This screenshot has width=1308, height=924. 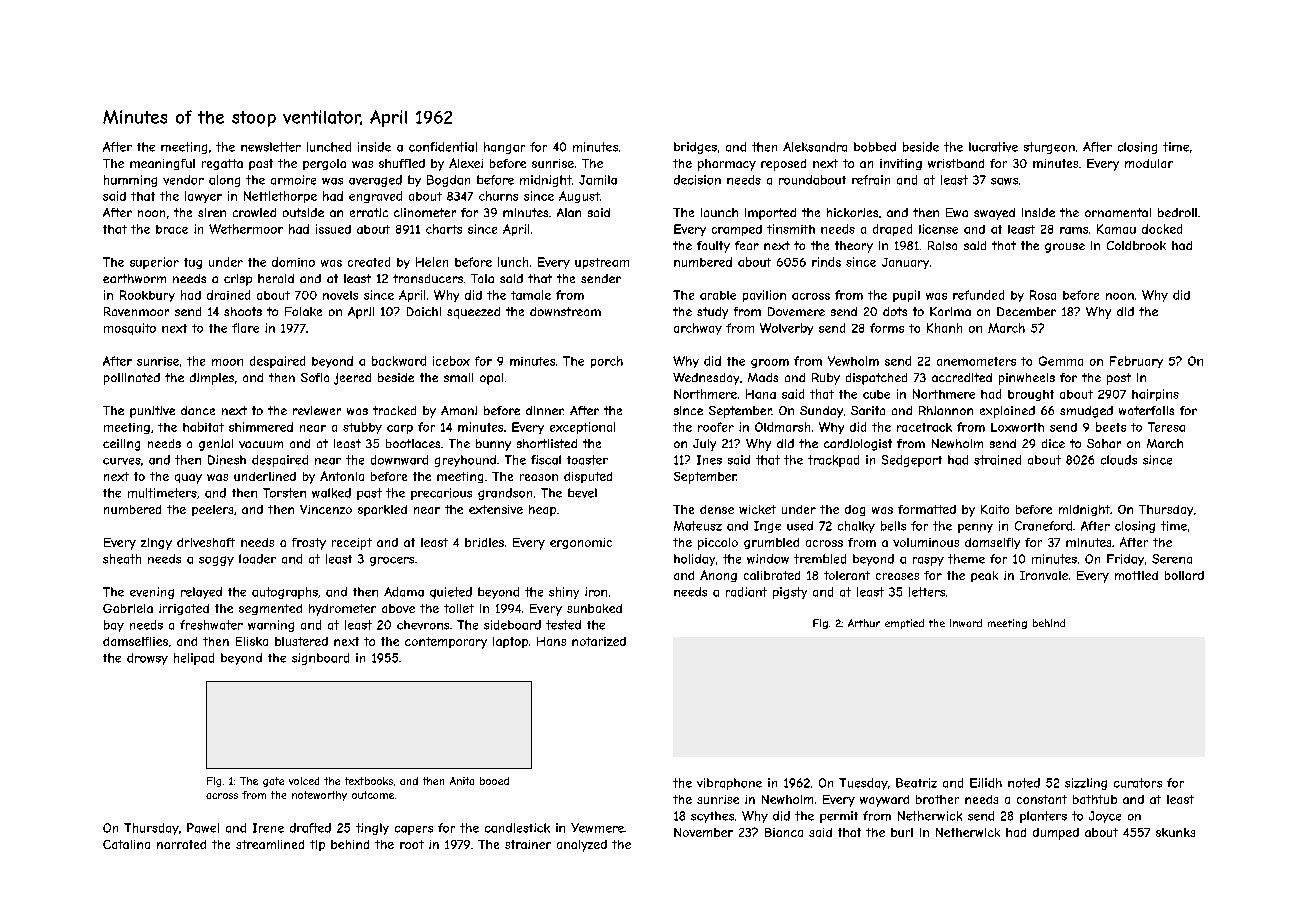 What do you see at coordinates (194, 659) in the screenshot?
I see `helipad` at bounding box center [194, 659].
